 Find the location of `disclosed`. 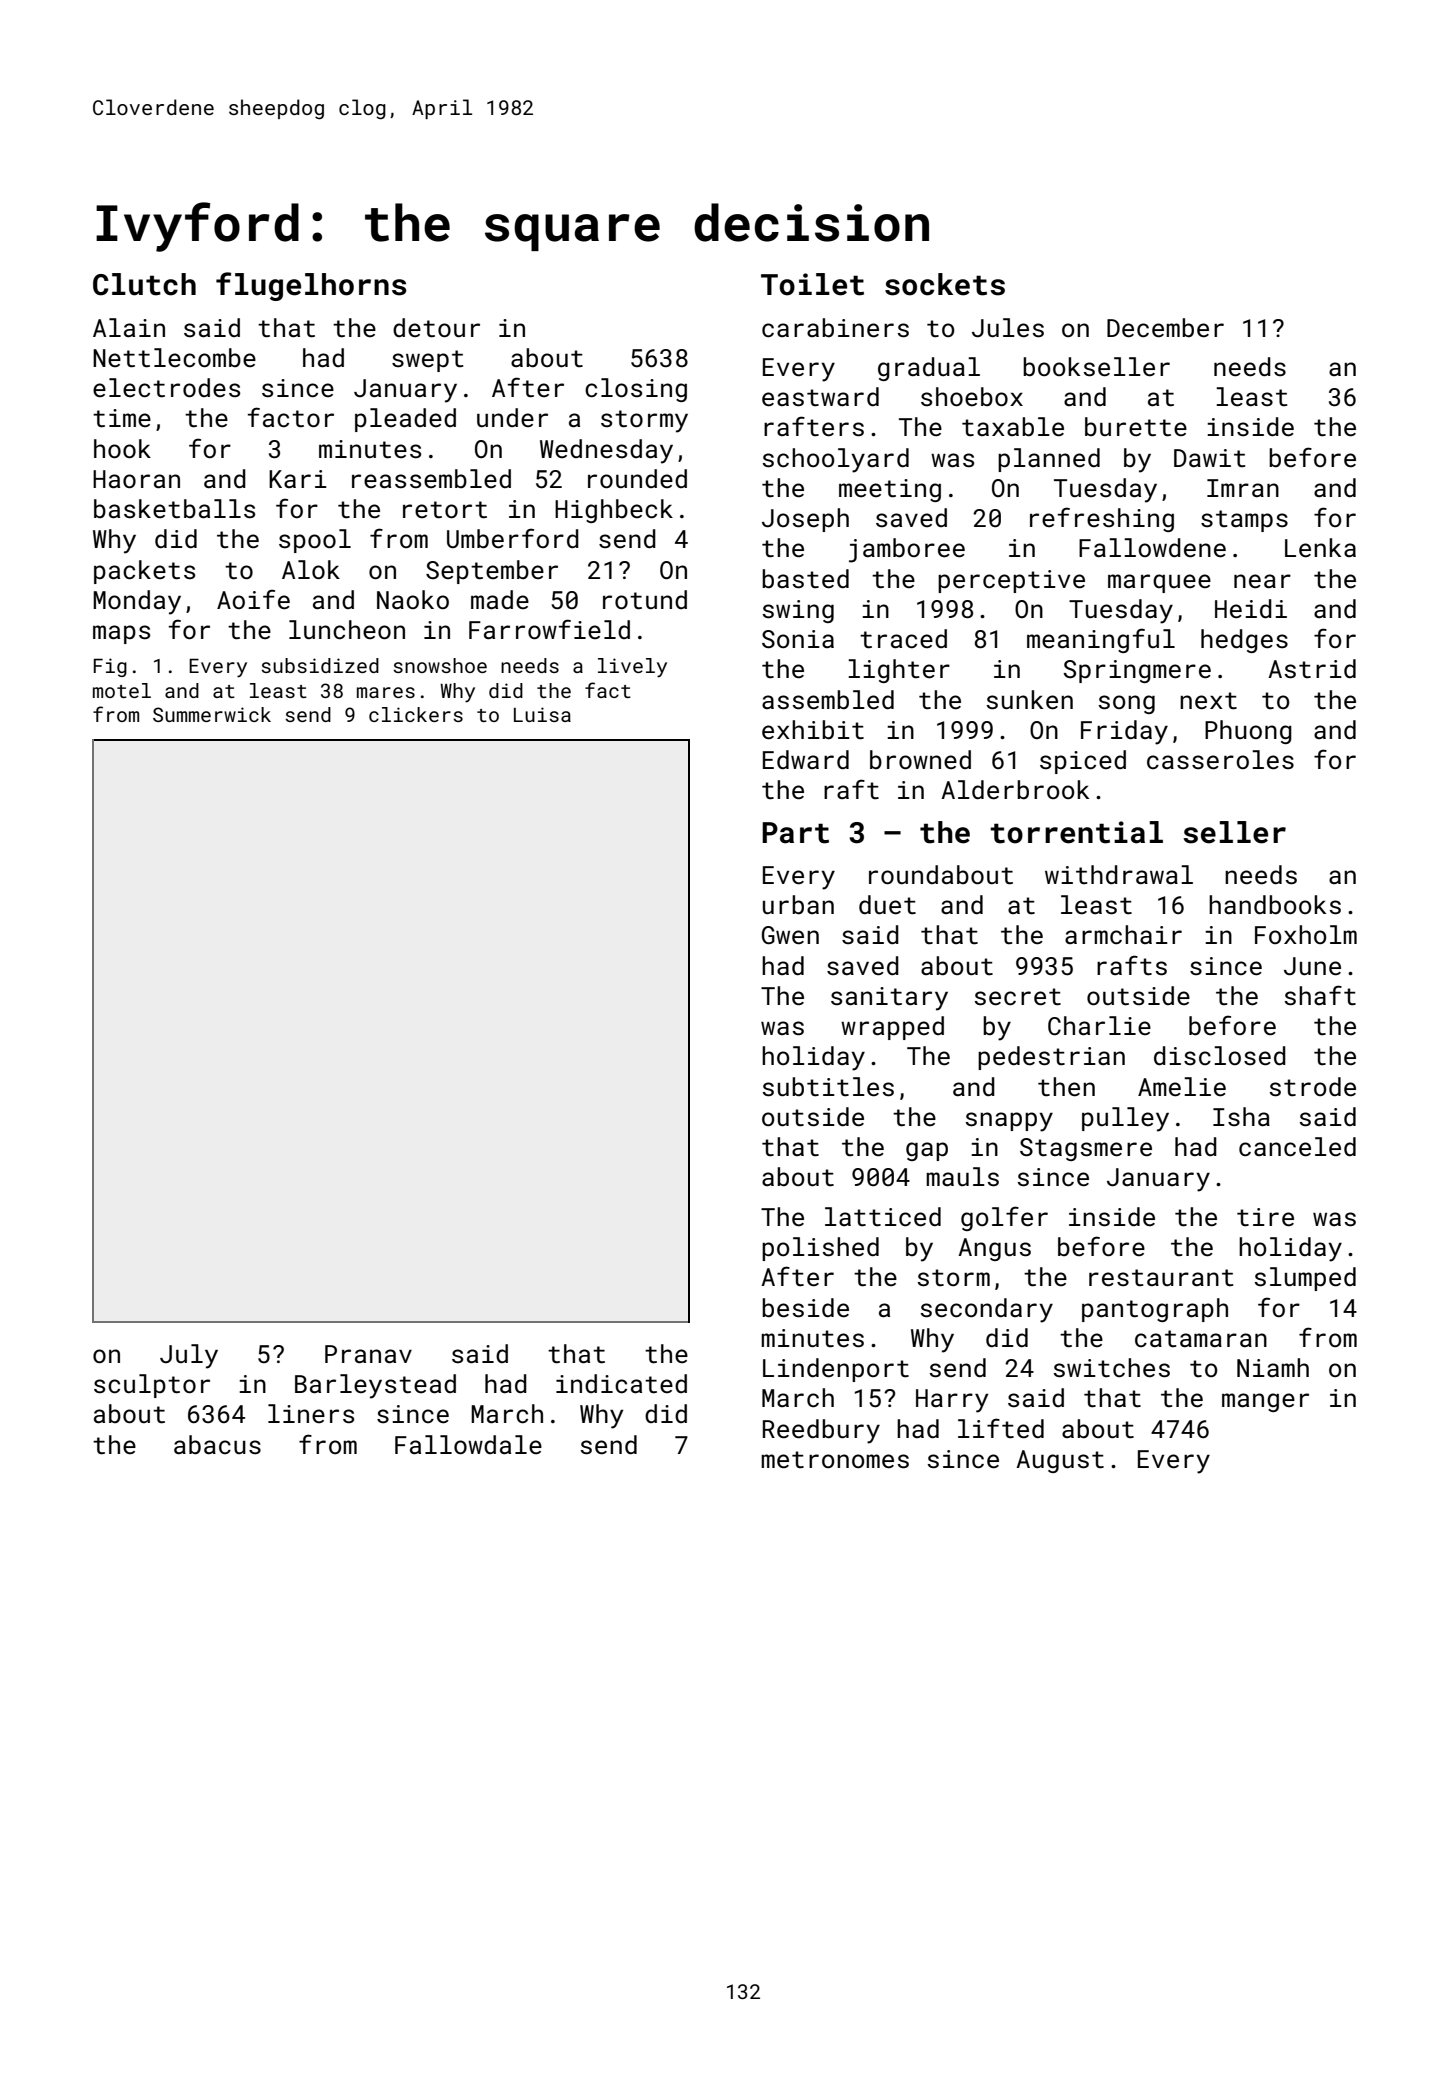

disclosed is located at coordinates (1220, 1056).
